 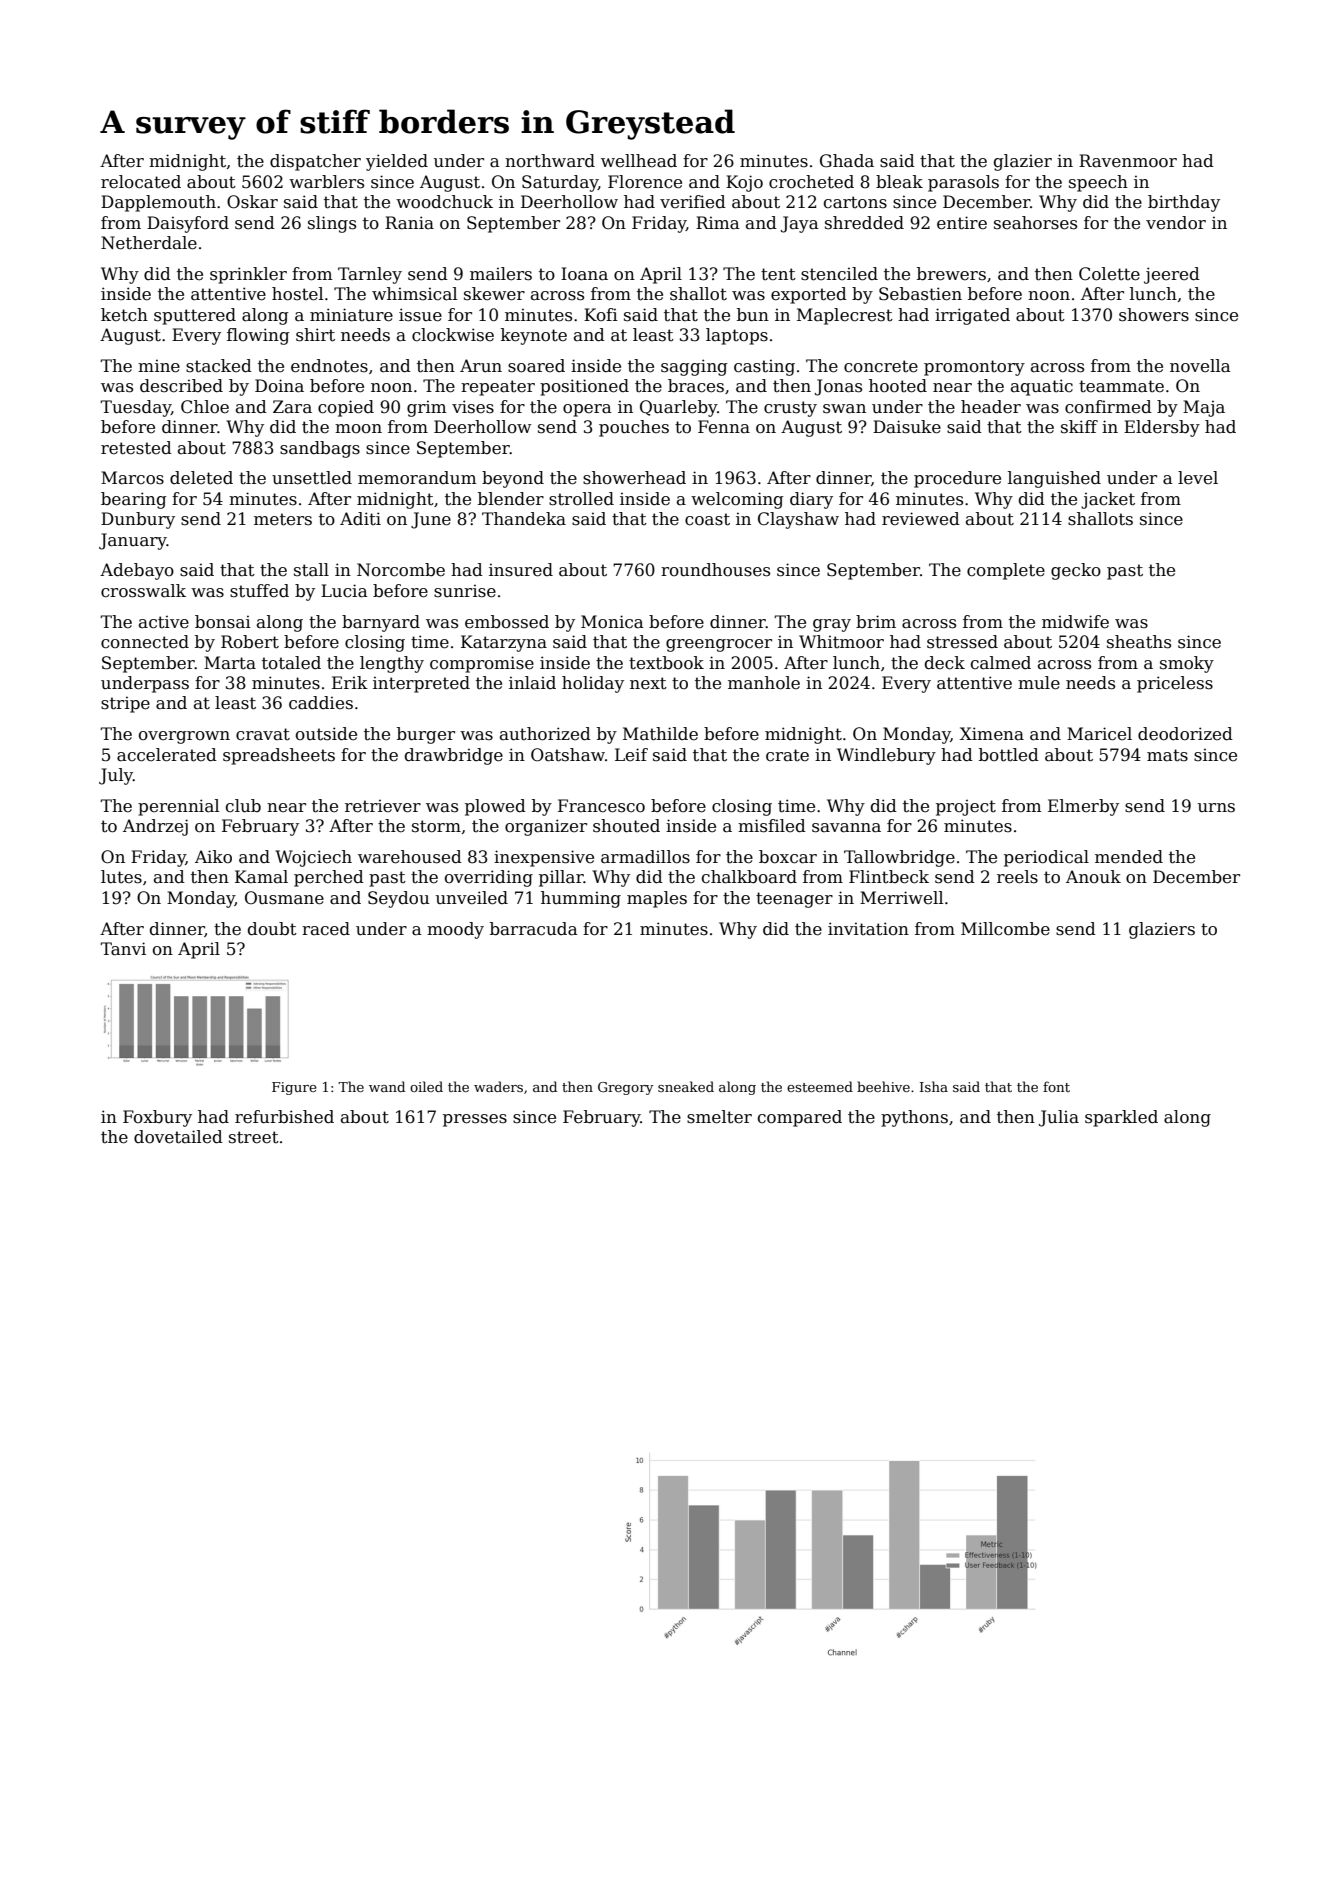 What do you see at coordinates (507, 622) in the screenshot?
I see `embossed` at bounding box center [507, 622].
